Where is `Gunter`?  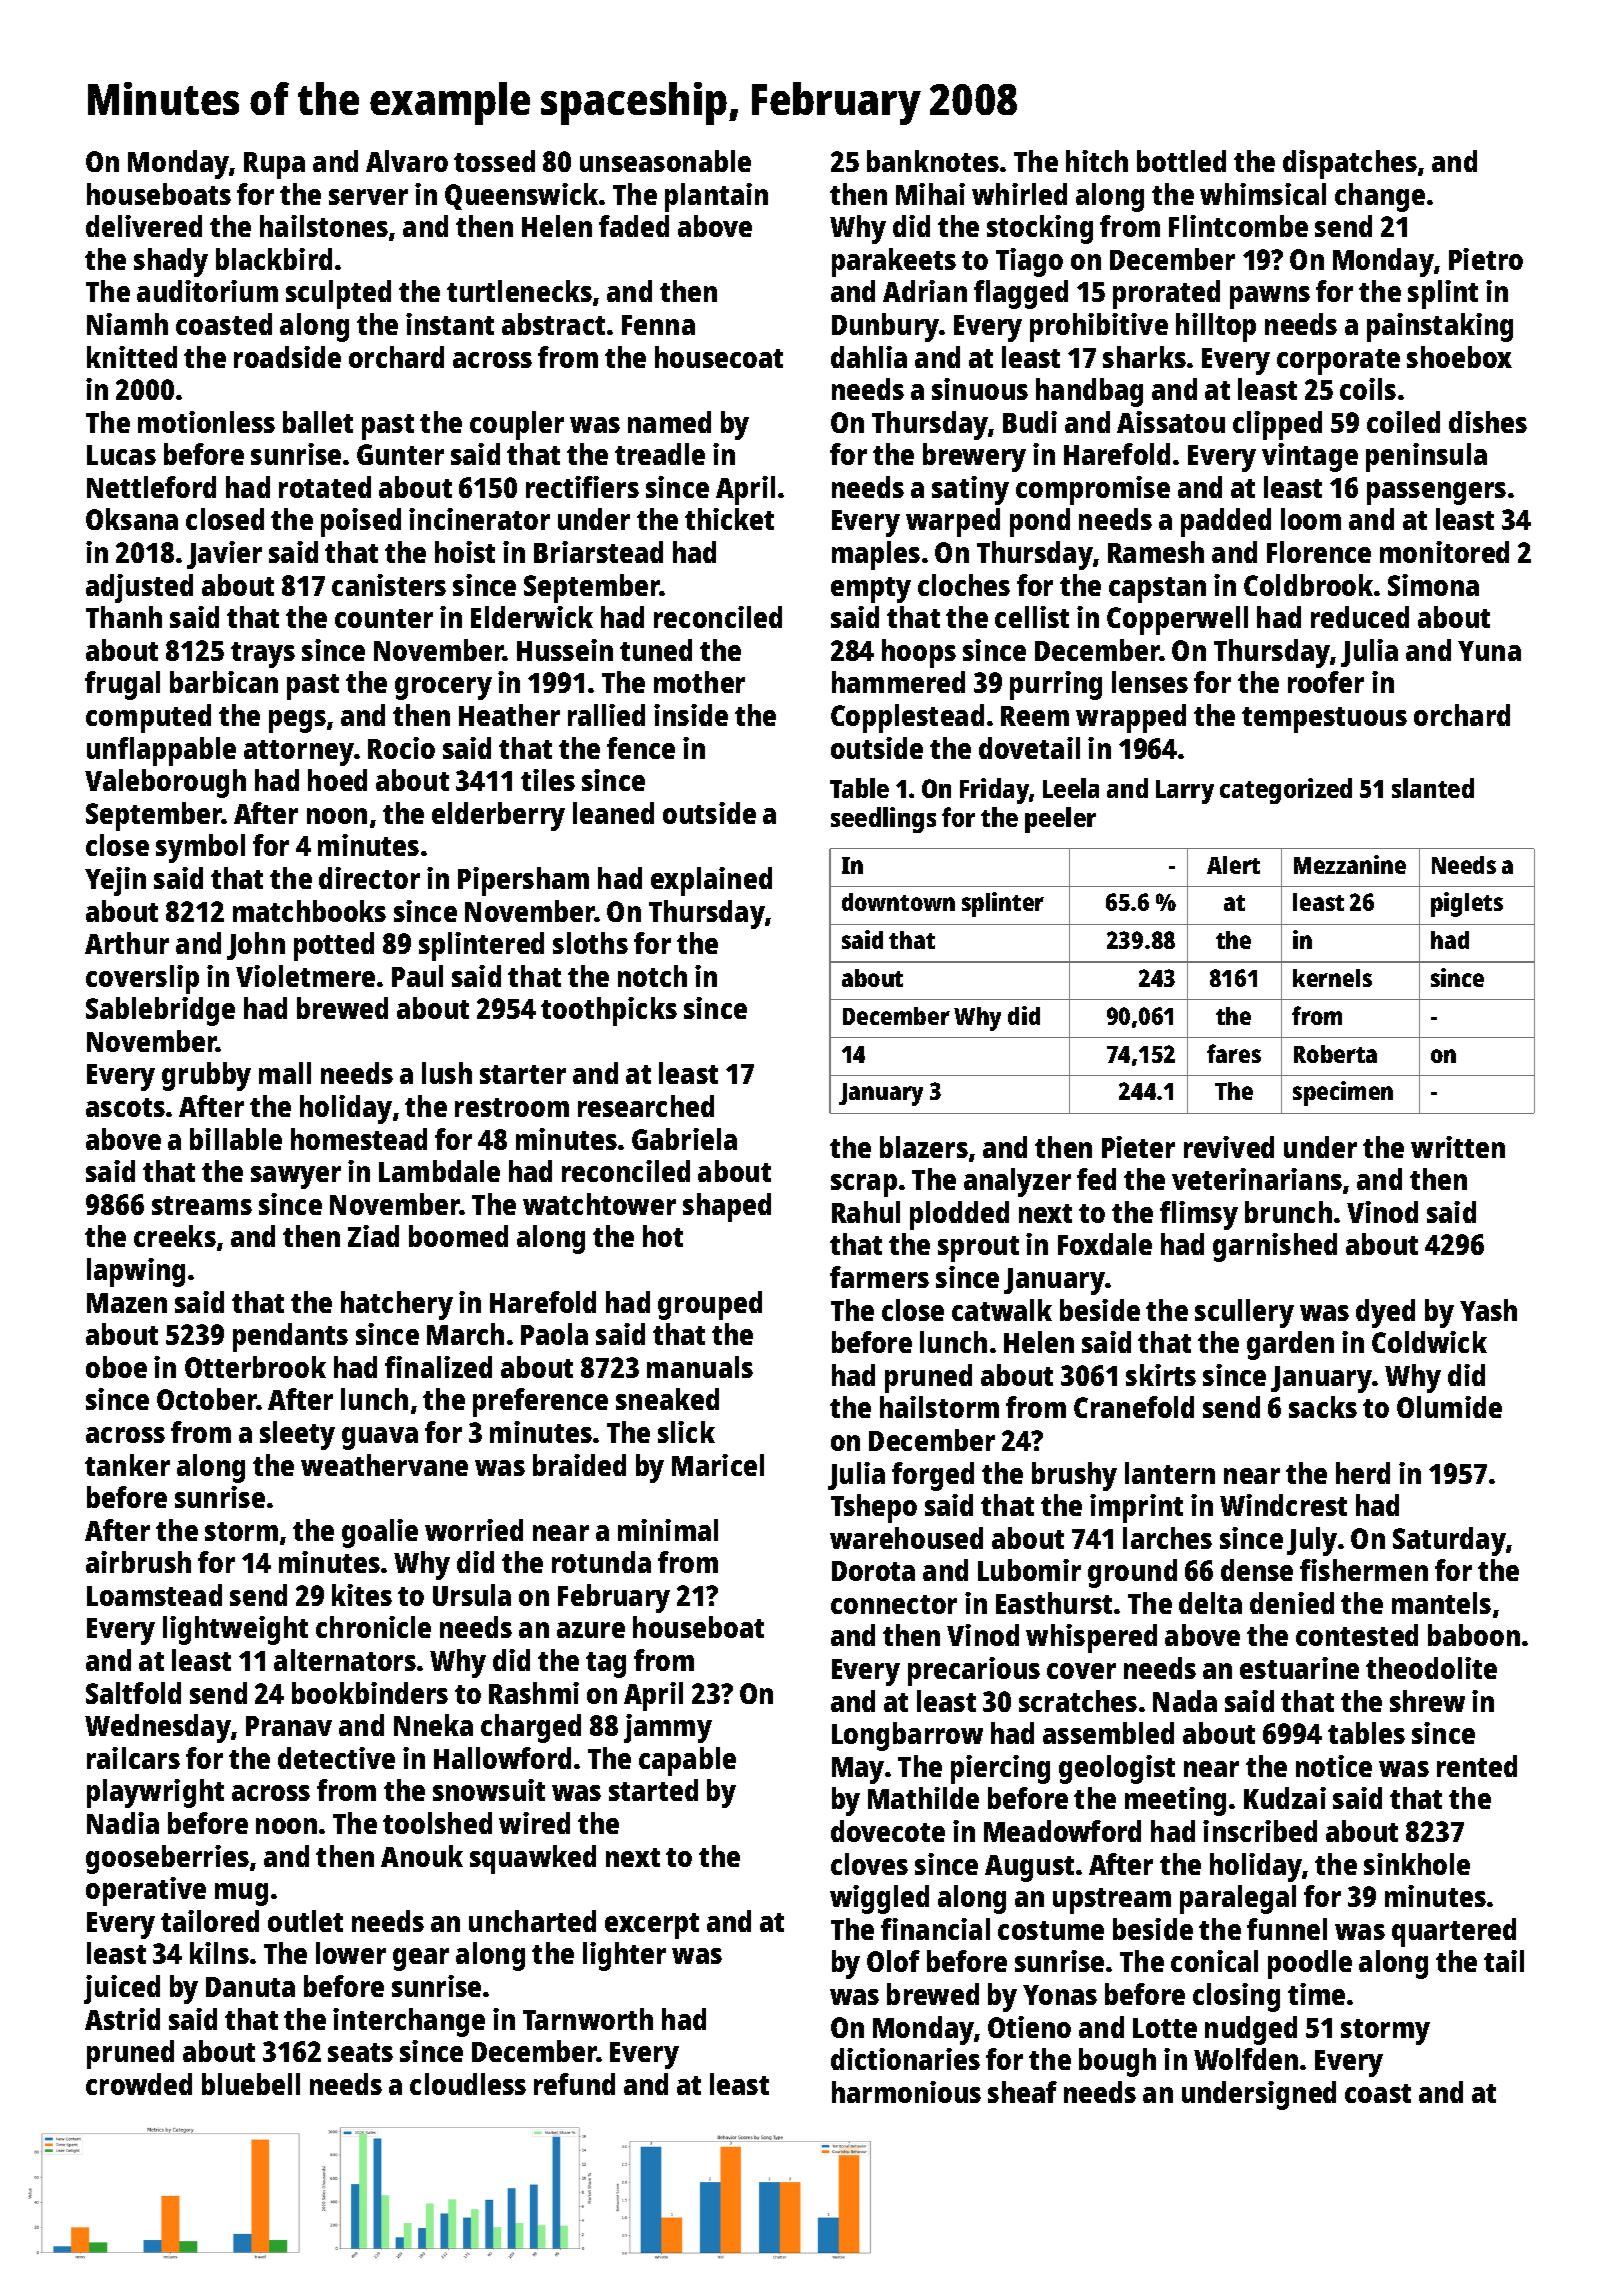
Gunter is located at coordinates (400, 454).
